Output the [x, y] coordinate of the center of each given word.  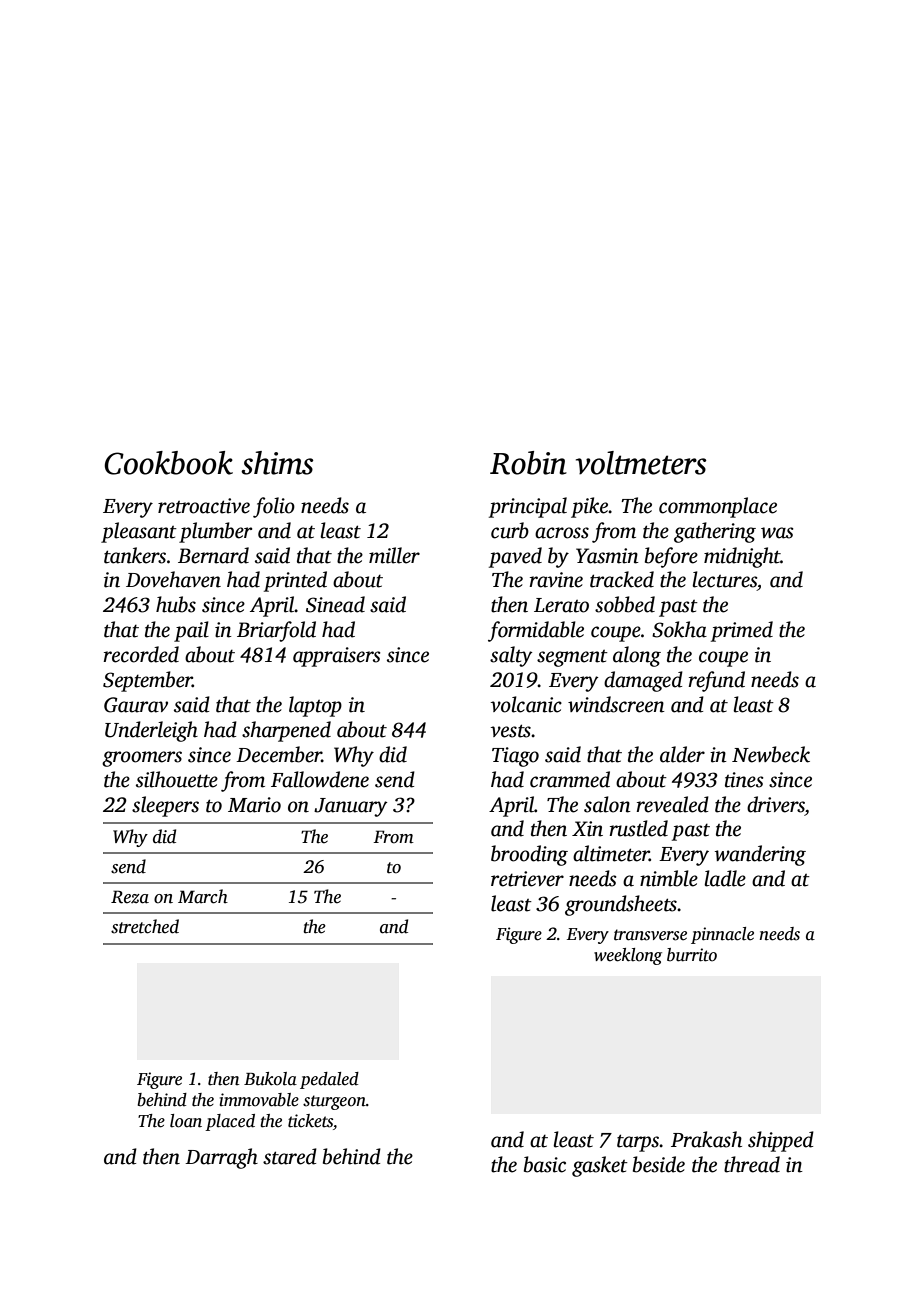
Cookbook [168, 463]
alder [682, 754]
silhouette [177, 779]
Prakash [706, 1139]
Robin [528, 463]
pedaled [329, 1080]
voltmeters [641, 463]
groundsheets [621, 905]
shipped [781, 1141]
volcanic [526, 704]
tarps [638, 1143]
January [351, 807]
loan [186, 1121]
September [147, 681]
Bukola [270, 1079]
